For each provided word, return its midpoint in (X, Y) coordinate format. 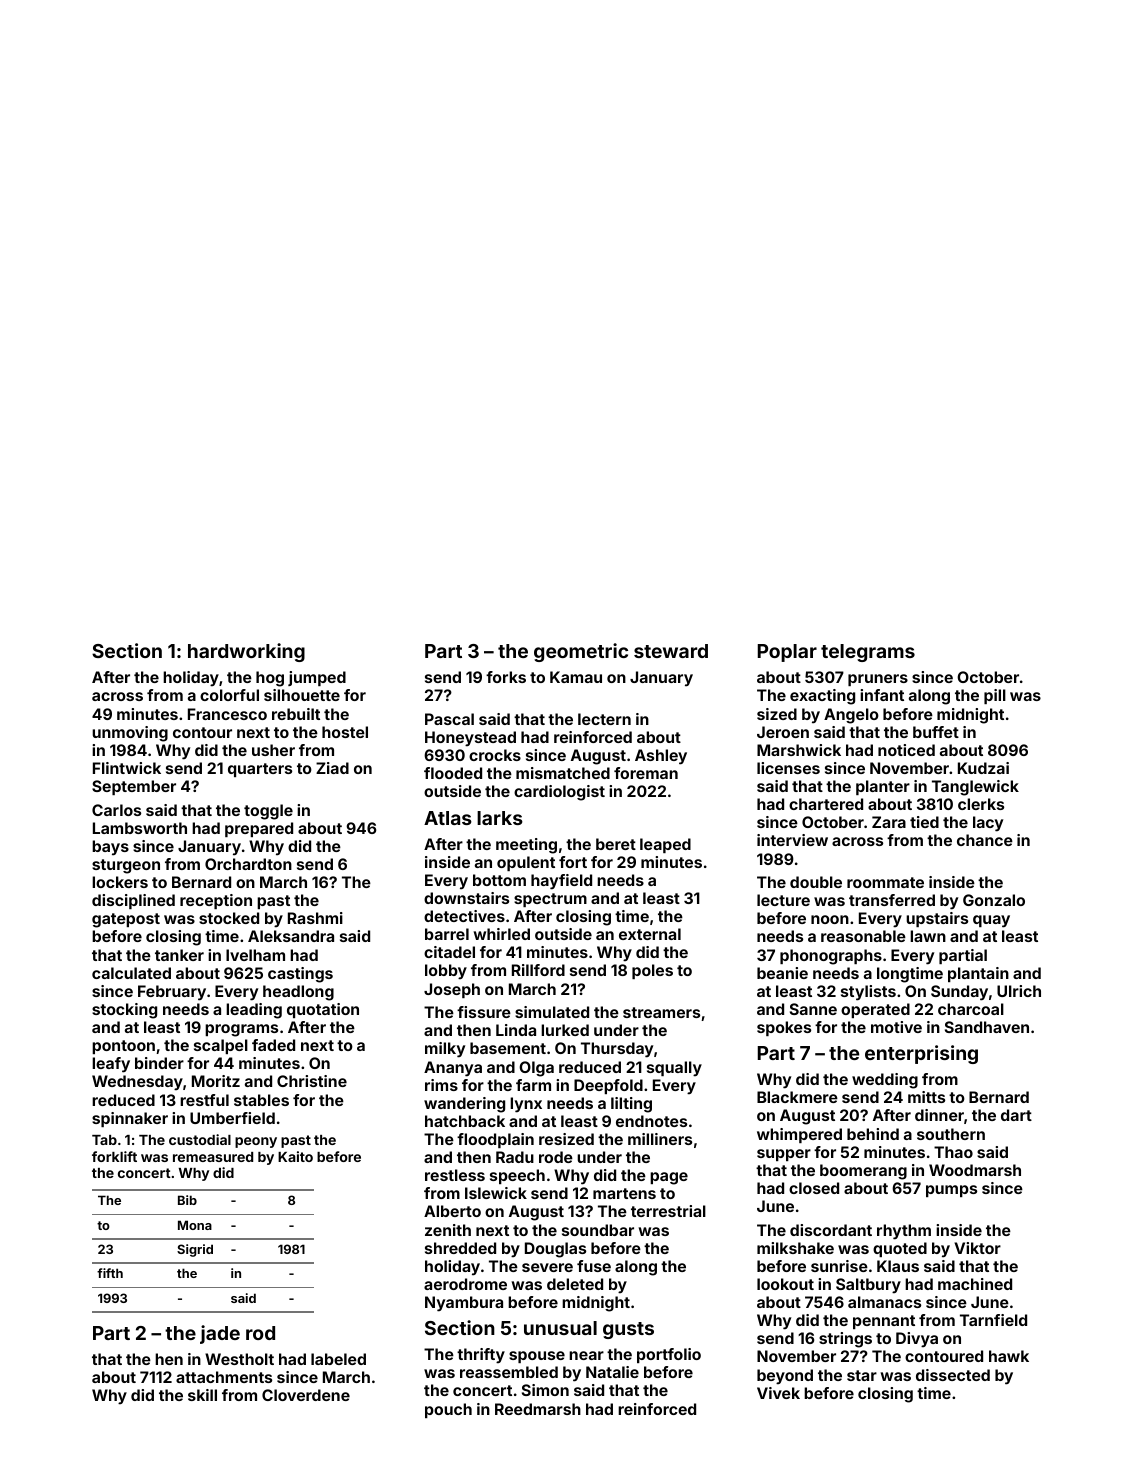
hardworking (246, 652)
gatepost (126, 920)
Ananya (453, 1069)
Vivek (778, 1393)
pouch (448, 1410)
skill (202, 1395)
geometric (581, 652)
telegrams (868, 653)
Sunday (959, 993)
